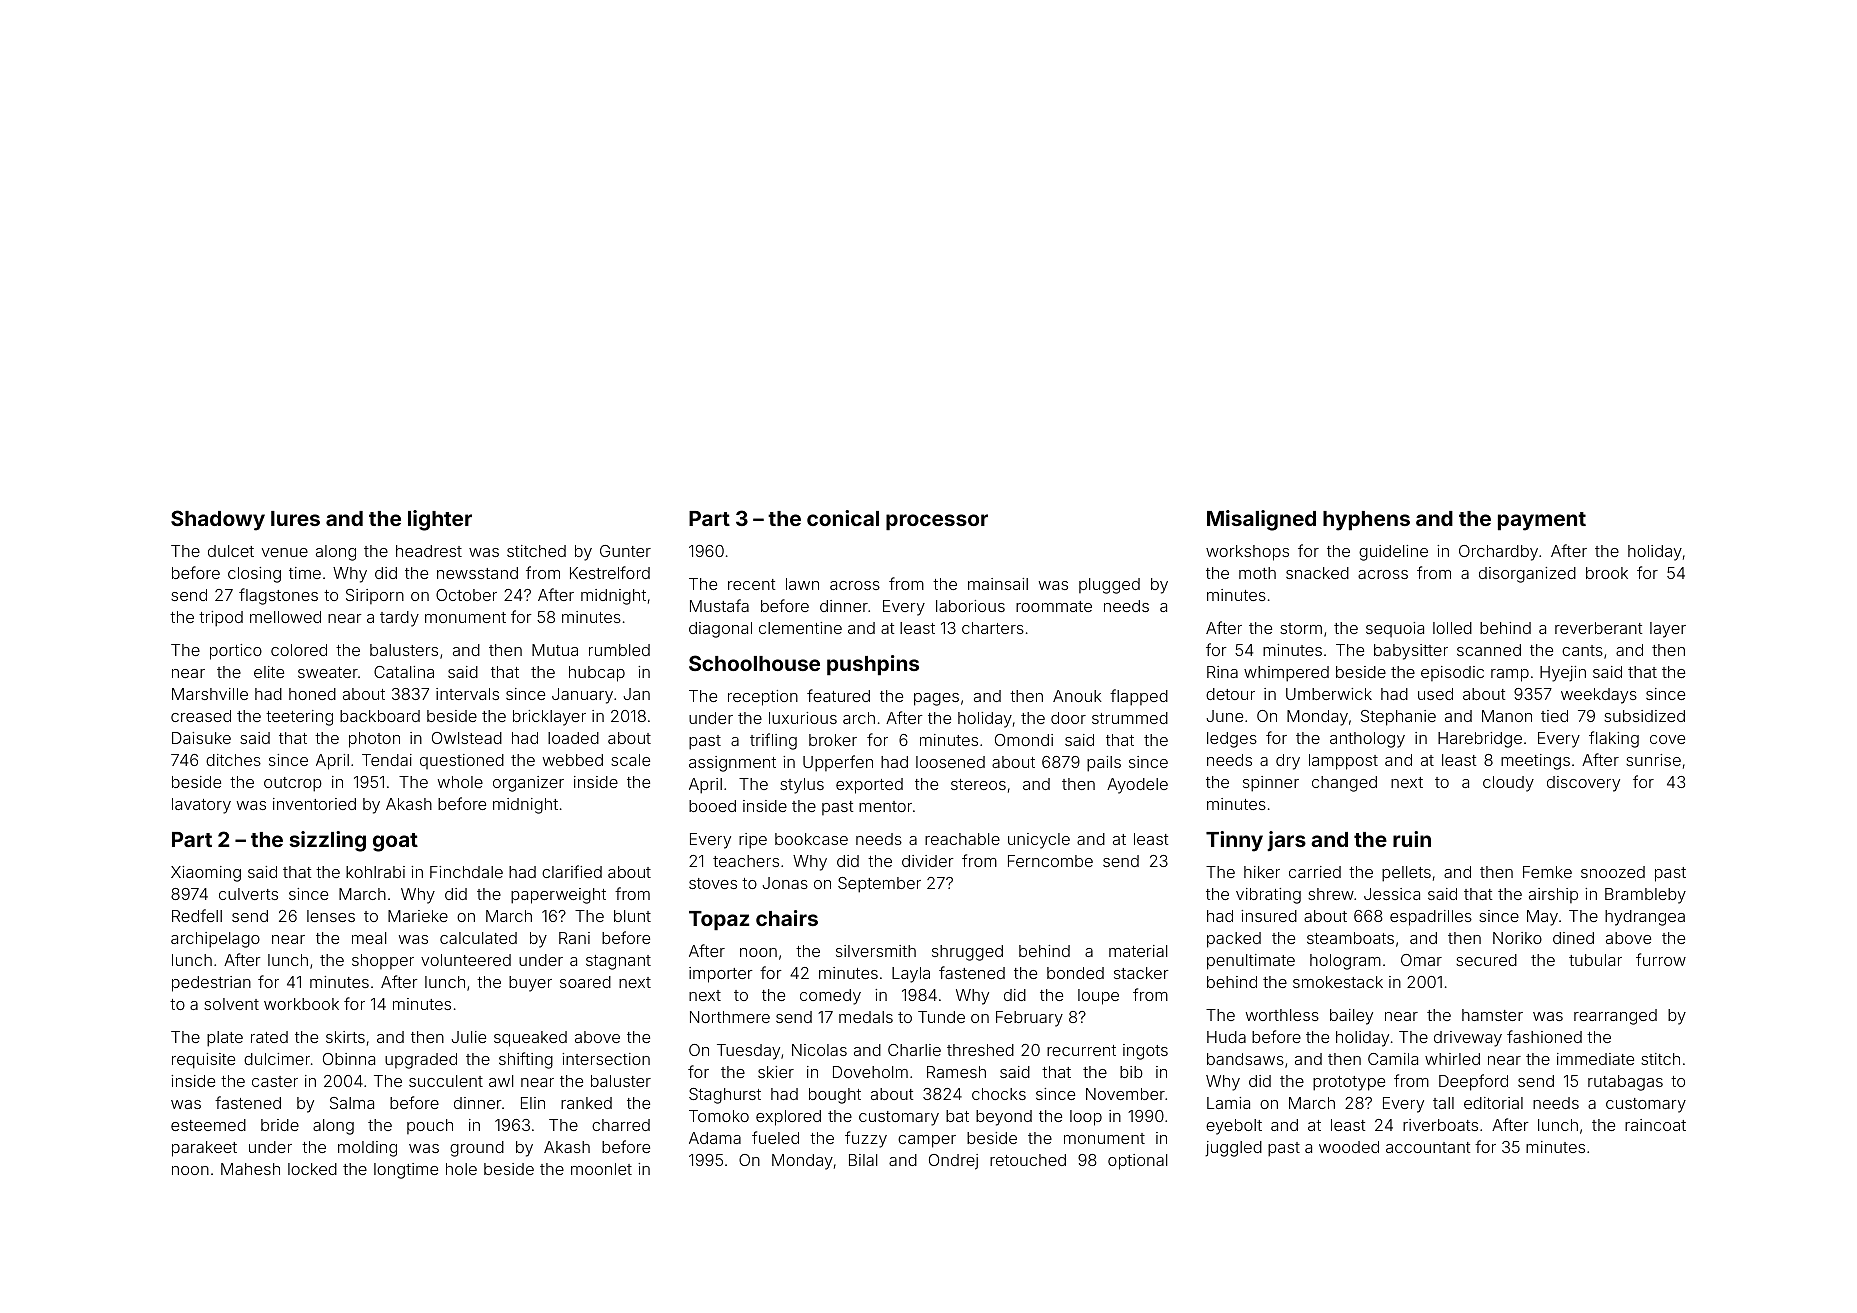 The width and height of the page is (1857, 1313). I want to click on roommate, so click(1054, 606).
